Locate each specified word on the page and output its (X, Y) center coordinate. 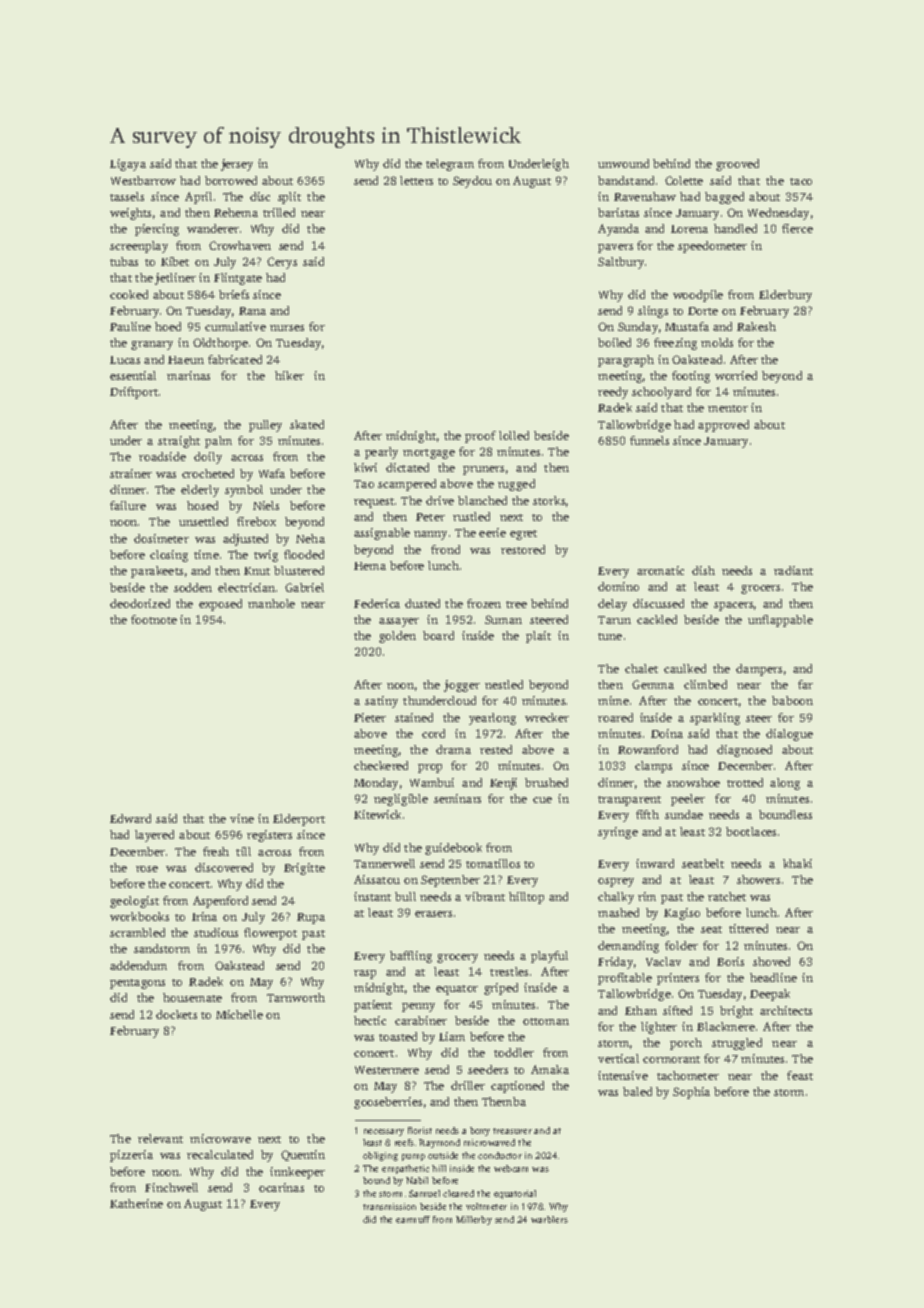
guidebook (453, 849)
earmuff (413, 1219)
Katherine (136, 1203)
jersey (237, 165)
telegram (450, 165)
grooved (737, 165)
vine (242, 818)
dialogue (789, 735)
